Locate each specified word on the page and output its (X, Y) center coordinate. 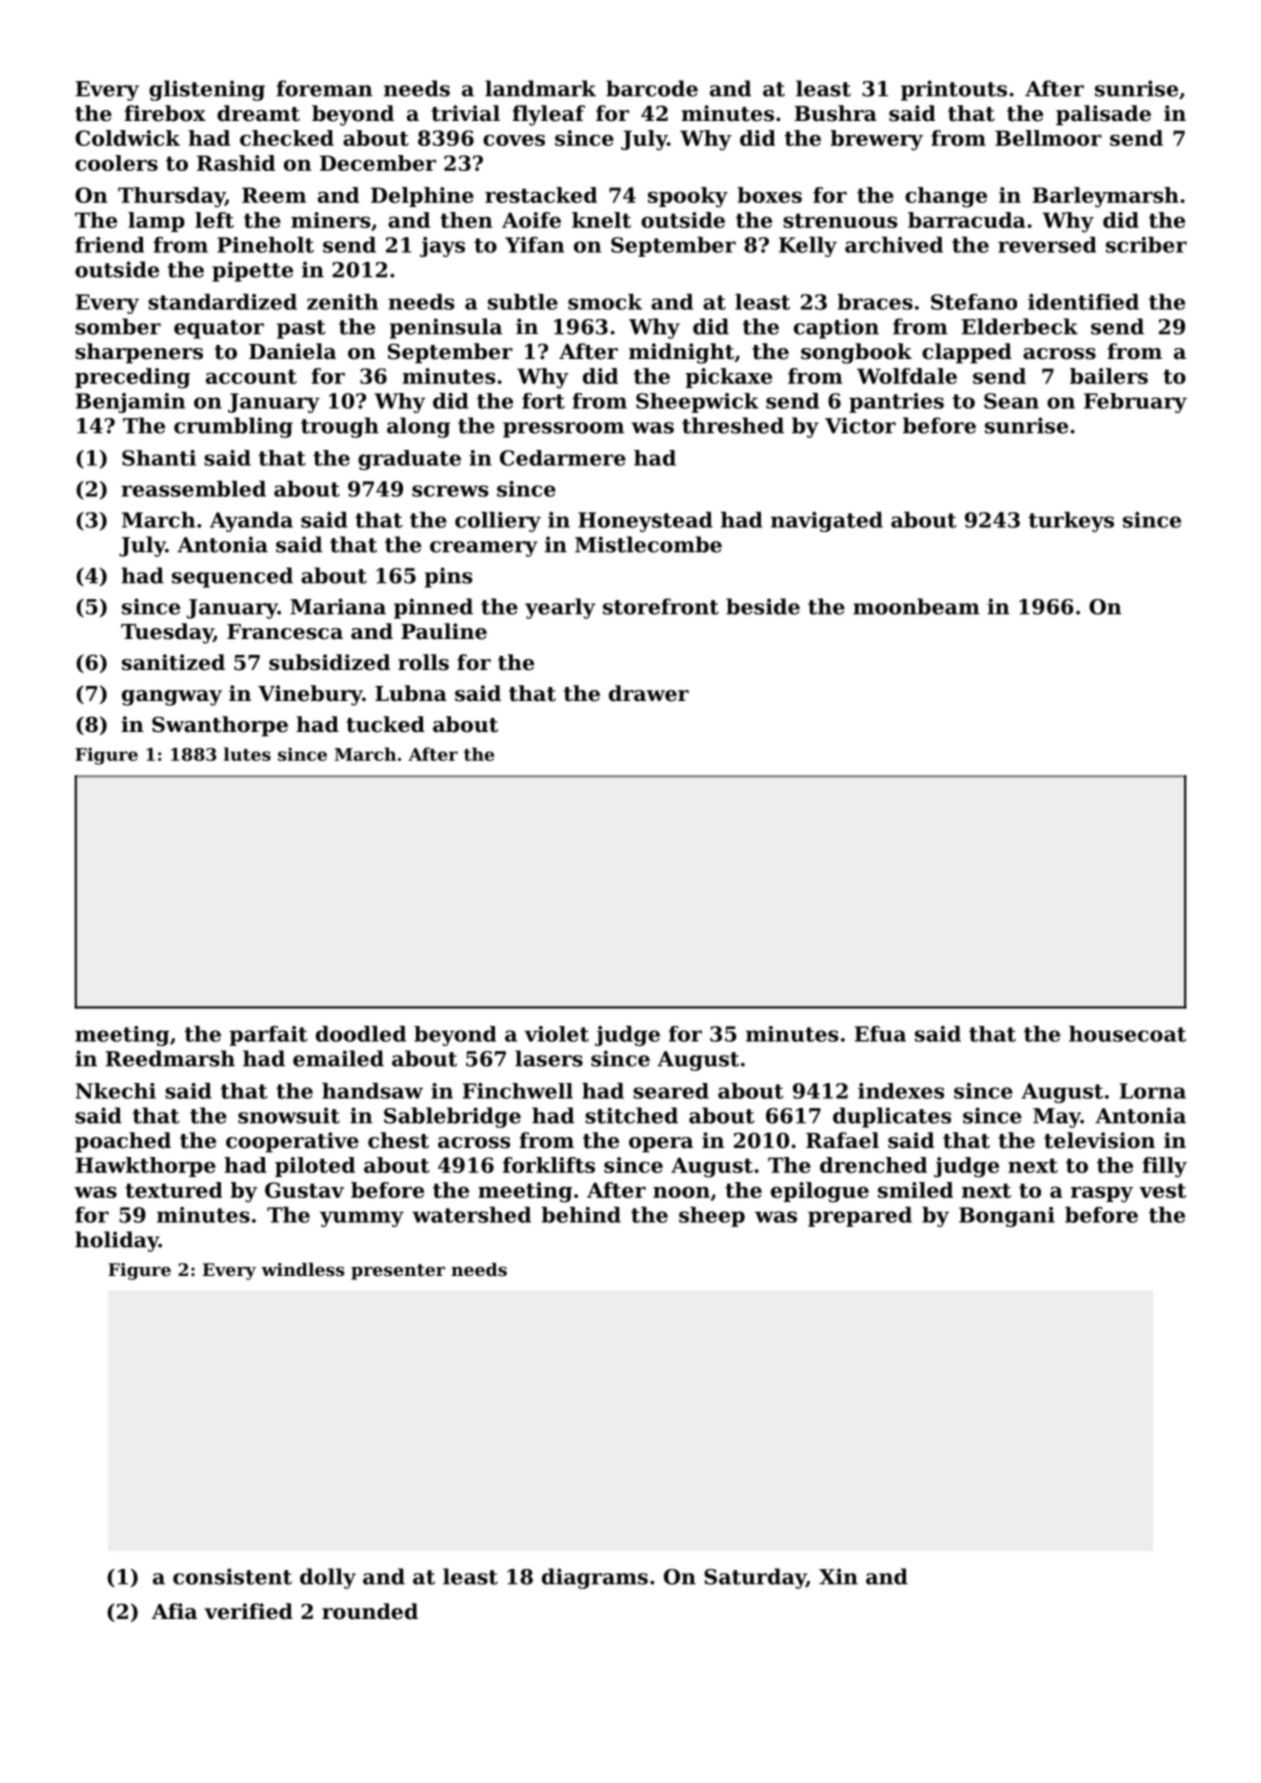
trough (340, 427)
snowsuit (289, 1115)
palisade (1103, 115)
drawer (649, 693)
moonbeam (916, 606)
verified (248, 1611)
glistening (207, 90)
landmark (540, 88)
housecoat (1127, 1034)
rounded (370, 1611)
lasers (549, 1058)
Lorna (1153, 1091)
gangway (172, 698)
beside (763, 606)
